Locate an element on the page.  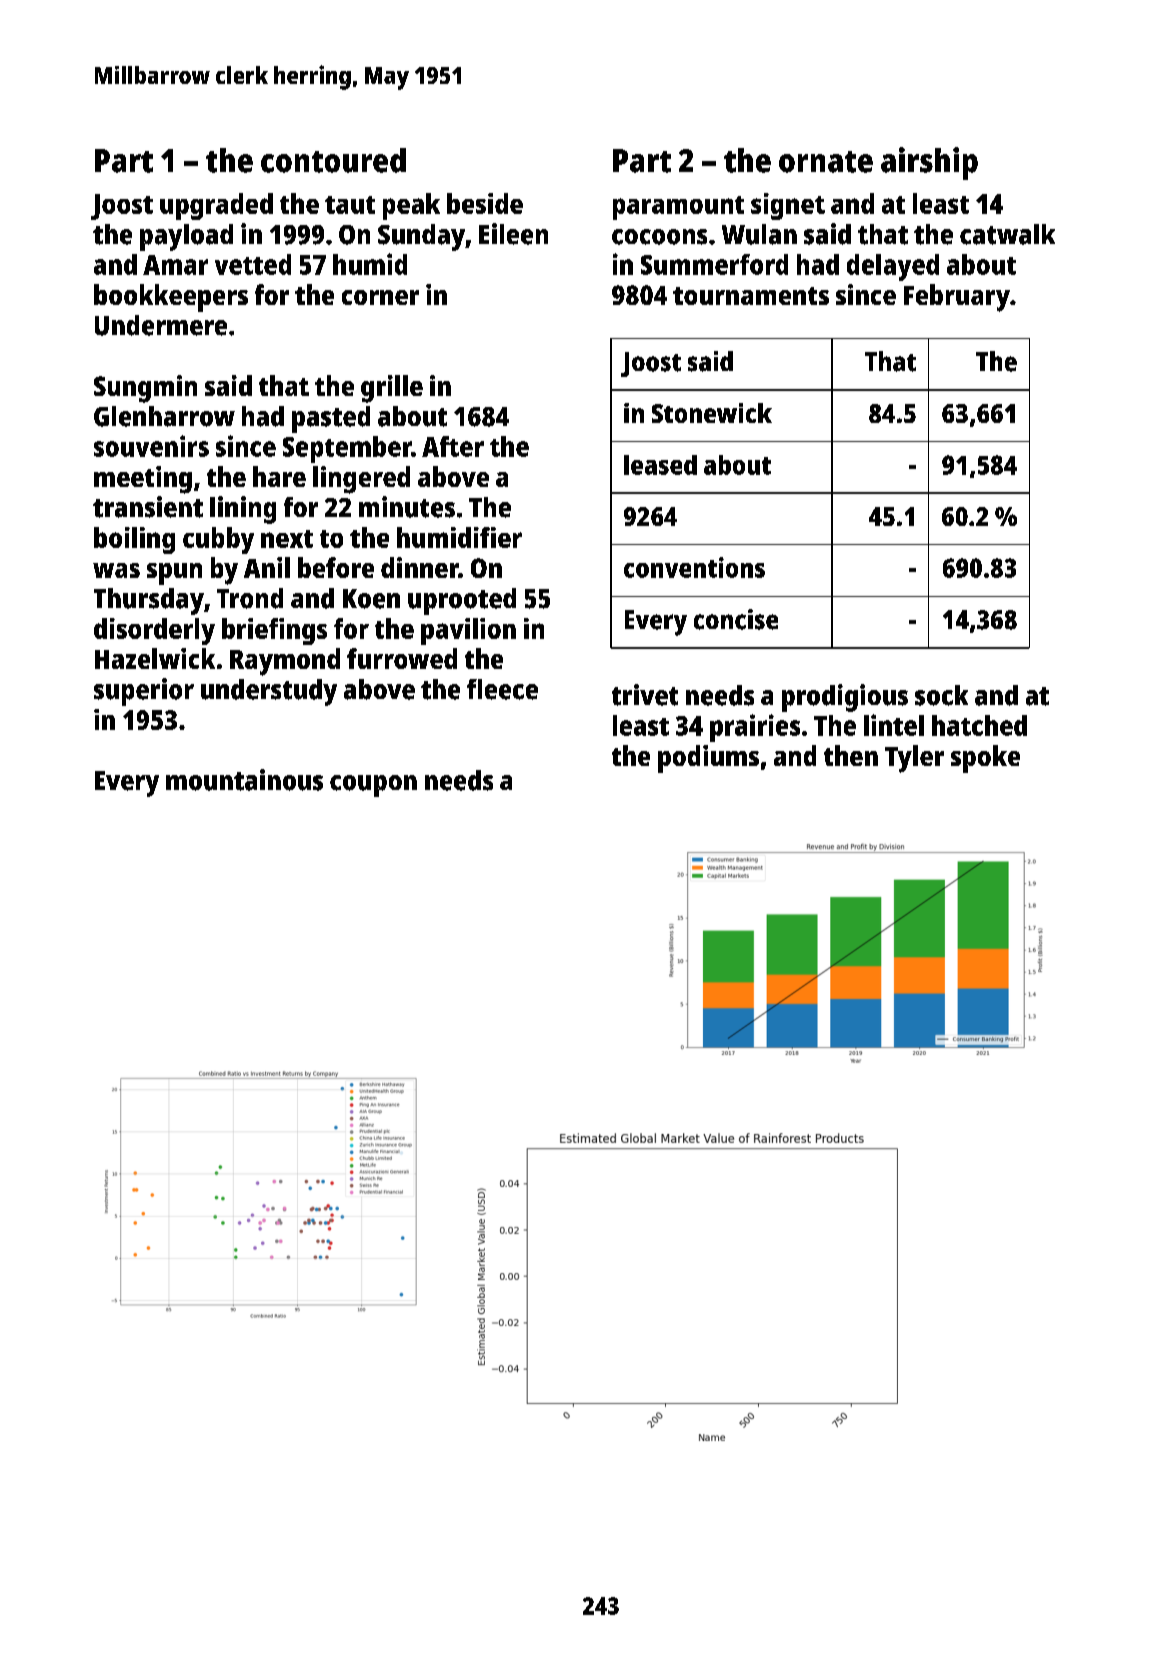
airship is located at coordinates (929, 163).
